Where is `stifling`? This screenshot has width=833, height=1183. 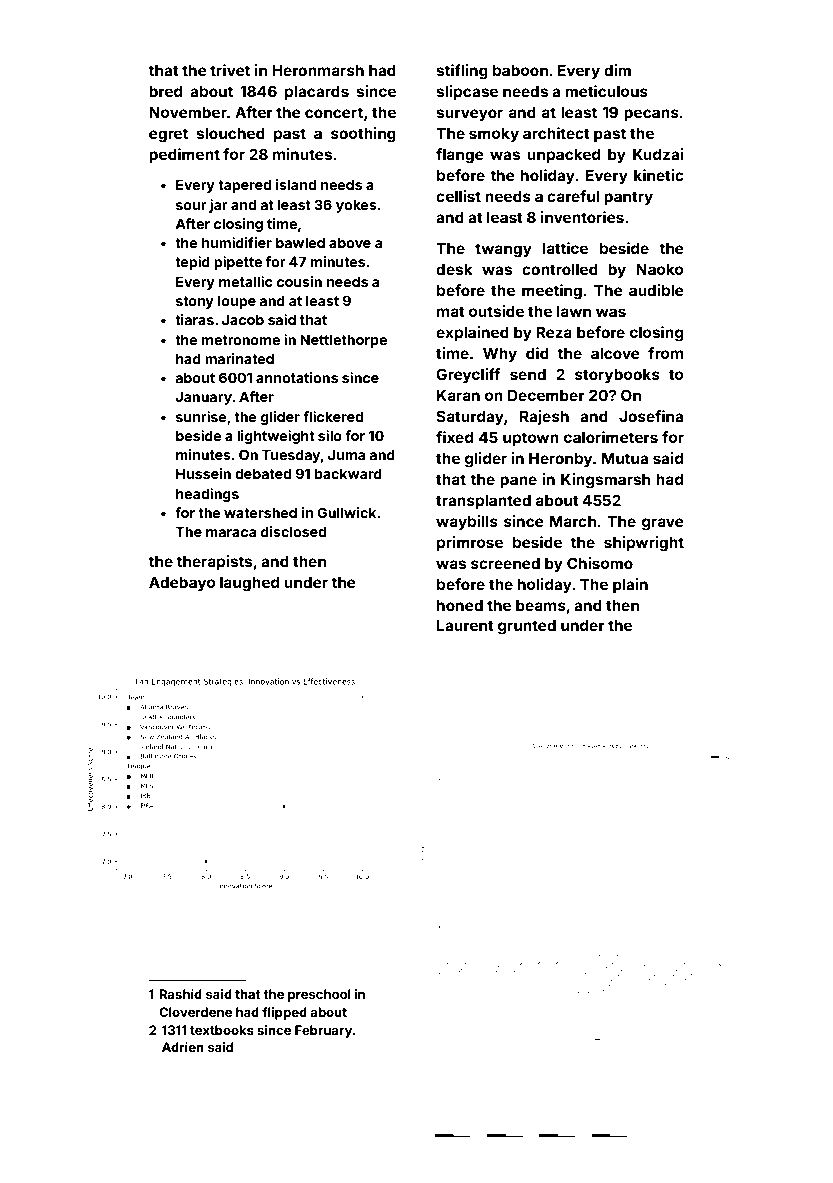 stifling is located at coordinates (462, 72).
